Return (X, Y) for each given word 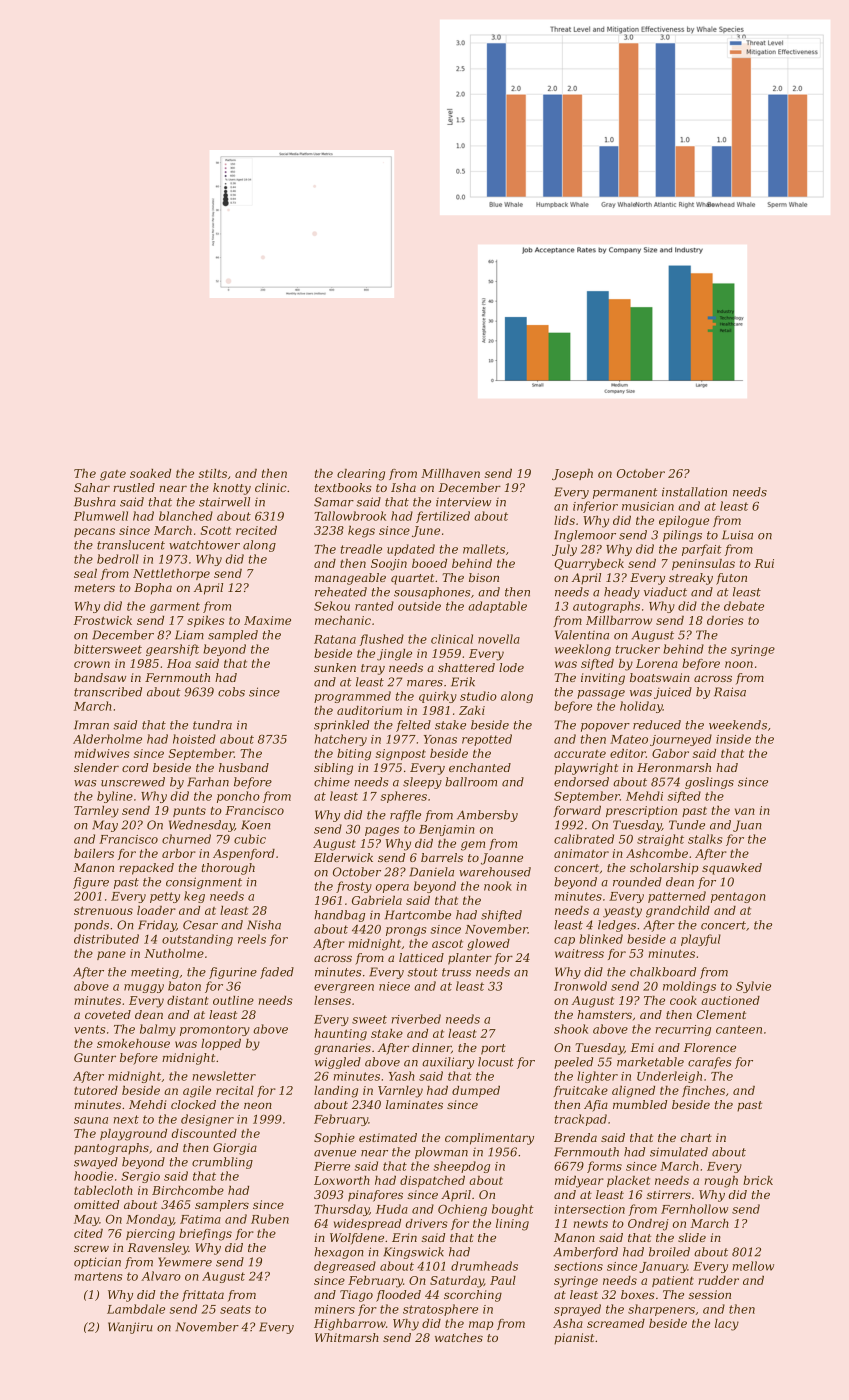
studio (478, 696)
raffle (405, 816)
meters (94, 588)
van (745, 811)
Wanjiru (130, 1328)
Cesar (200, 925)
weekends (738, 725)
